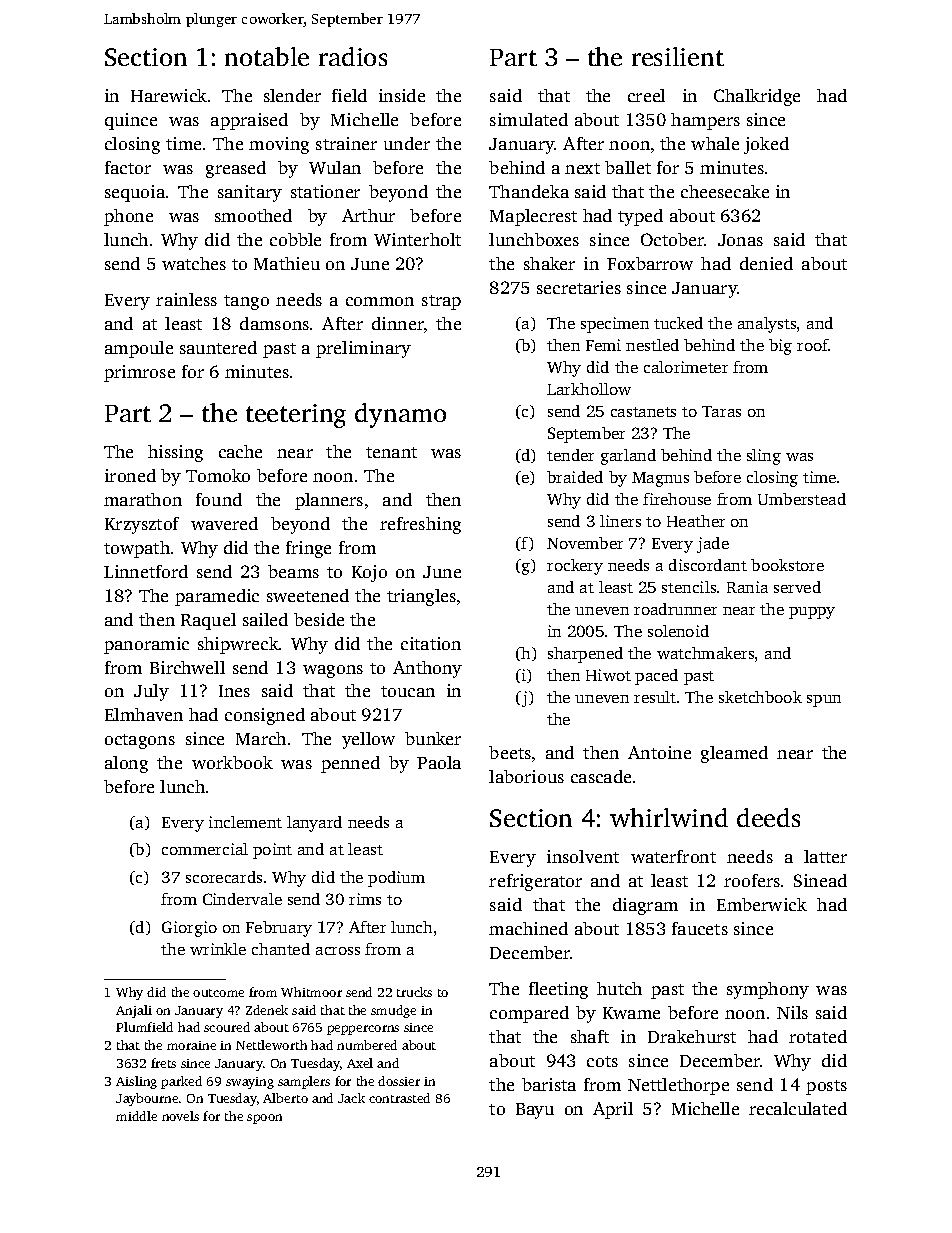  I want to click on outcome, so click(218, 993).
